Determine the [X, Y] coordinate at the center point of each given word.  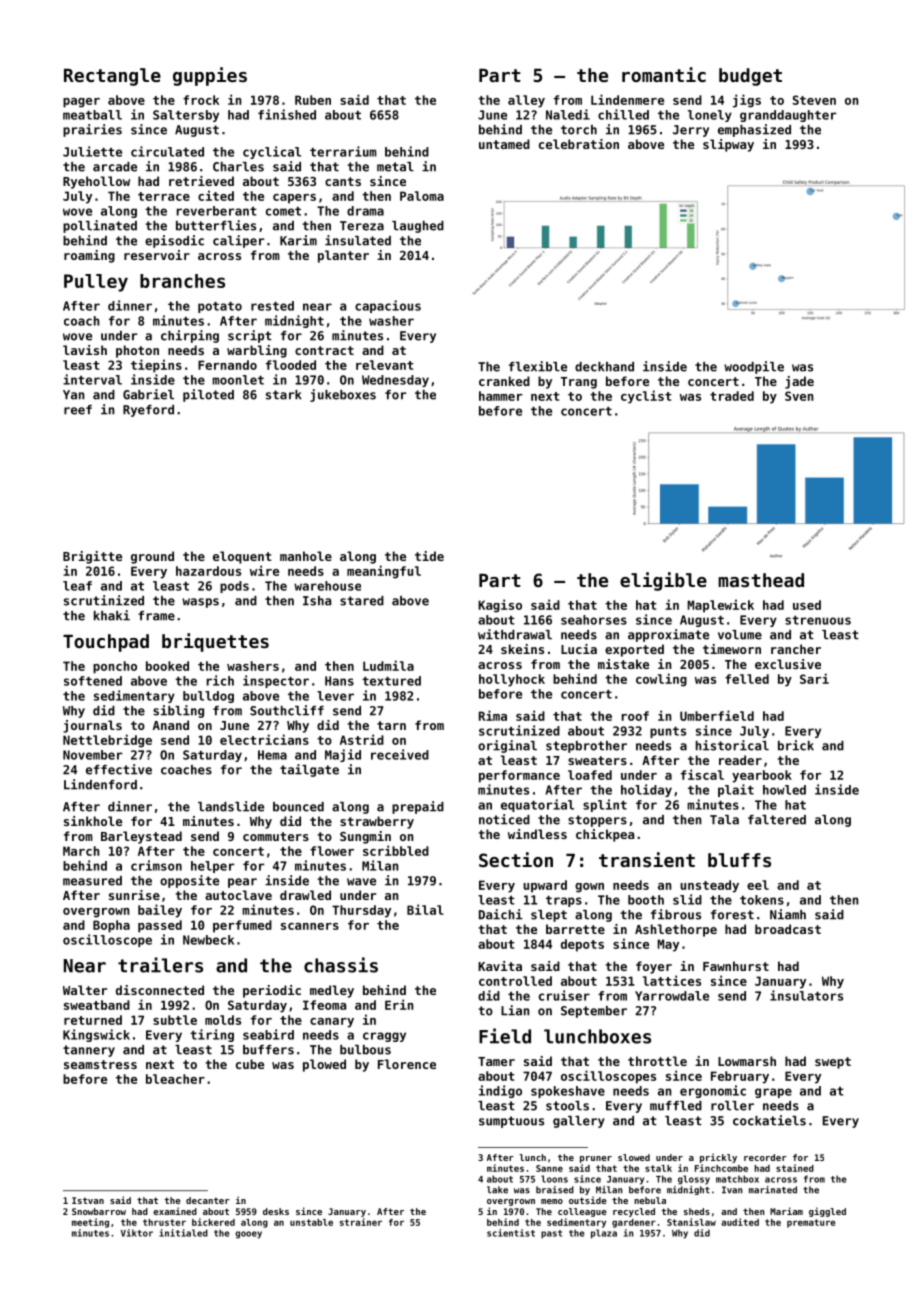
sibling [178, 711]
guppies [210, 76]
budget [750, 77]
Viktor [137, 1233]
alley [526, 101]
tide [429, 556]
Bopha [111, 926]
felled [747, 679]
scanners [310, 926]
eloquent [242, 557]
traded [732, 396]
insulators [806, 995]
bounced [298, 807]
